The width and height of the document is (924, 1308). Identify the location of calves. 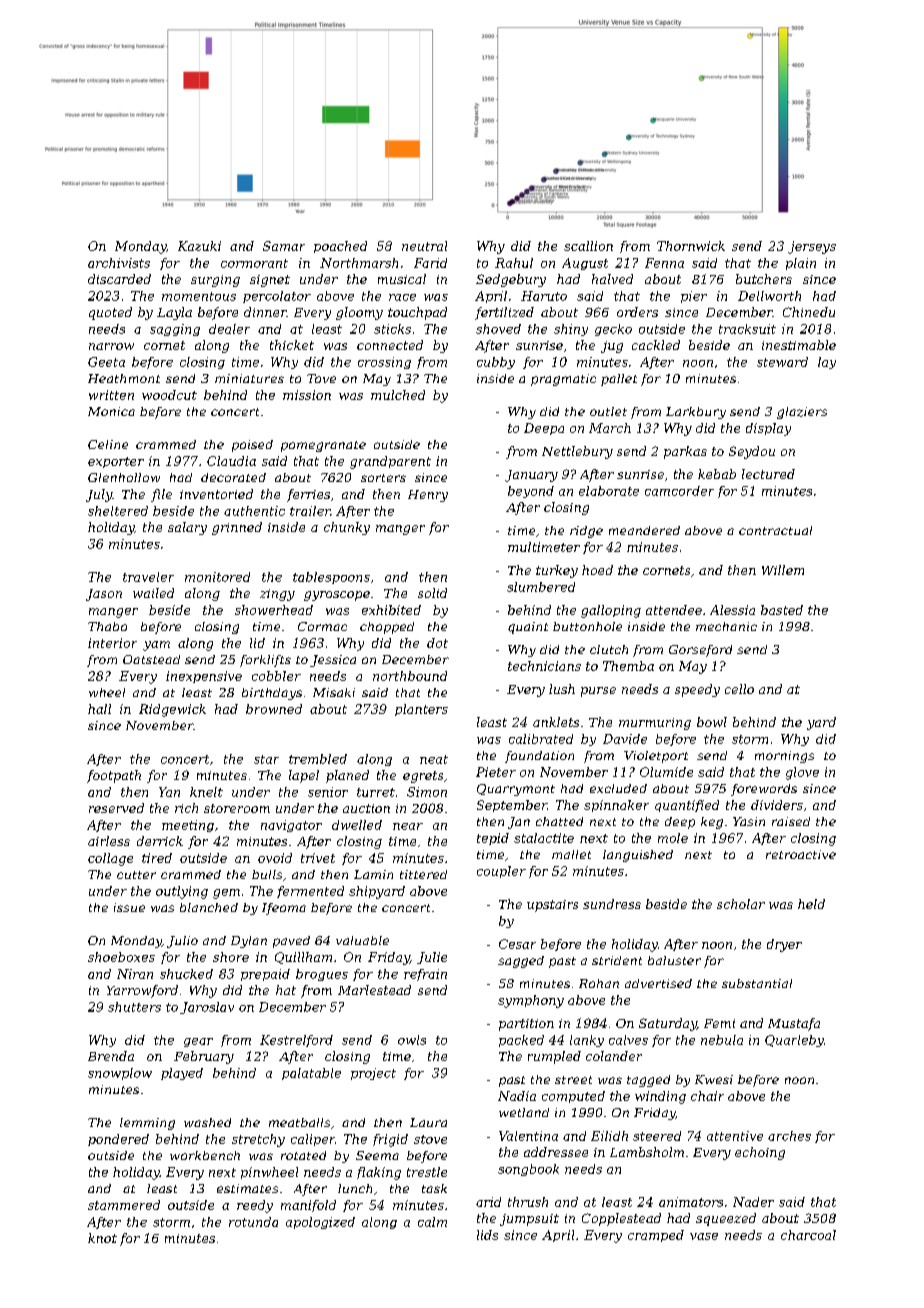
(628, 1040).
